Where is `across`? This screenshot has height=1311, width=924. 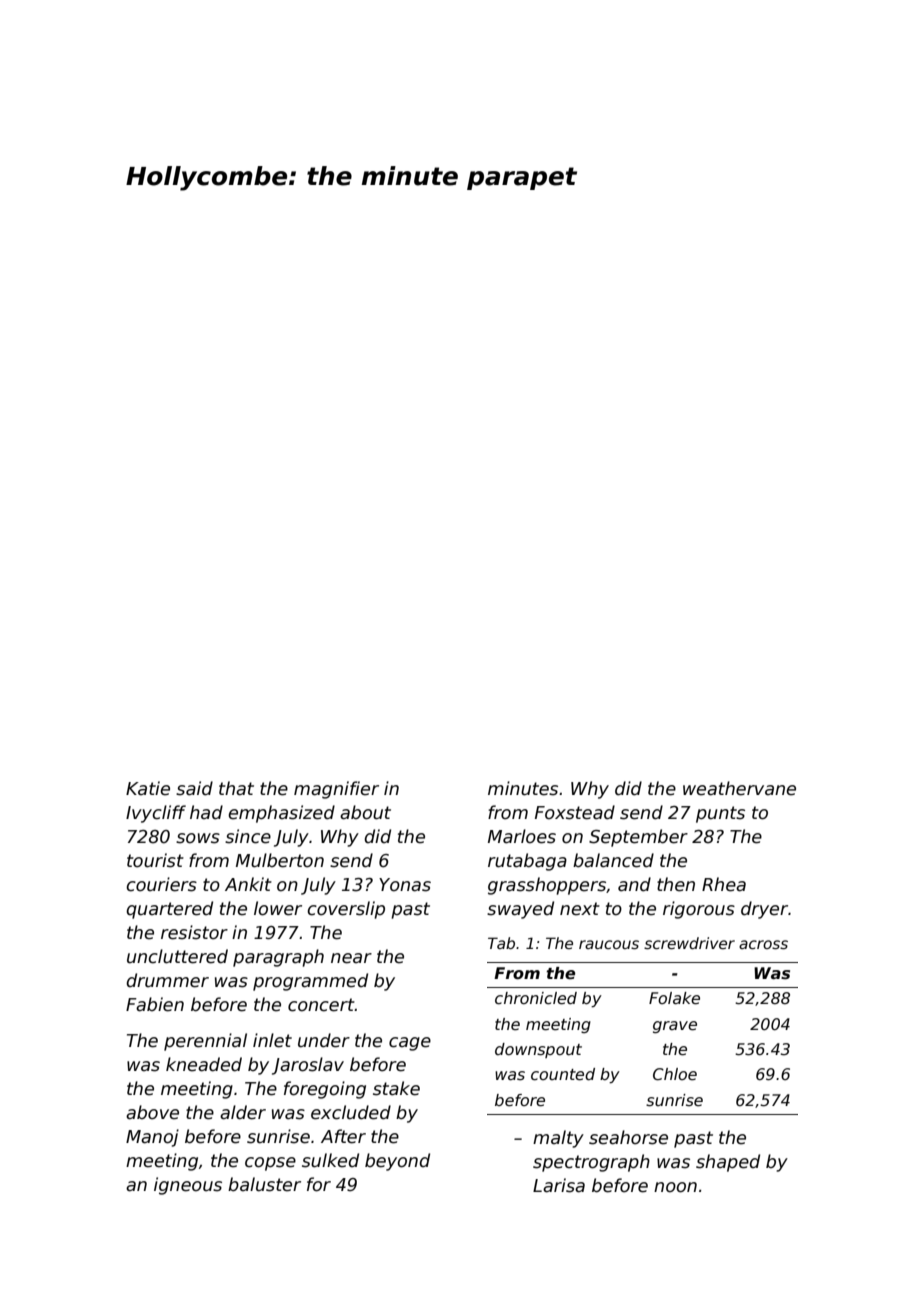
across is located at coordinates (763, 944).
